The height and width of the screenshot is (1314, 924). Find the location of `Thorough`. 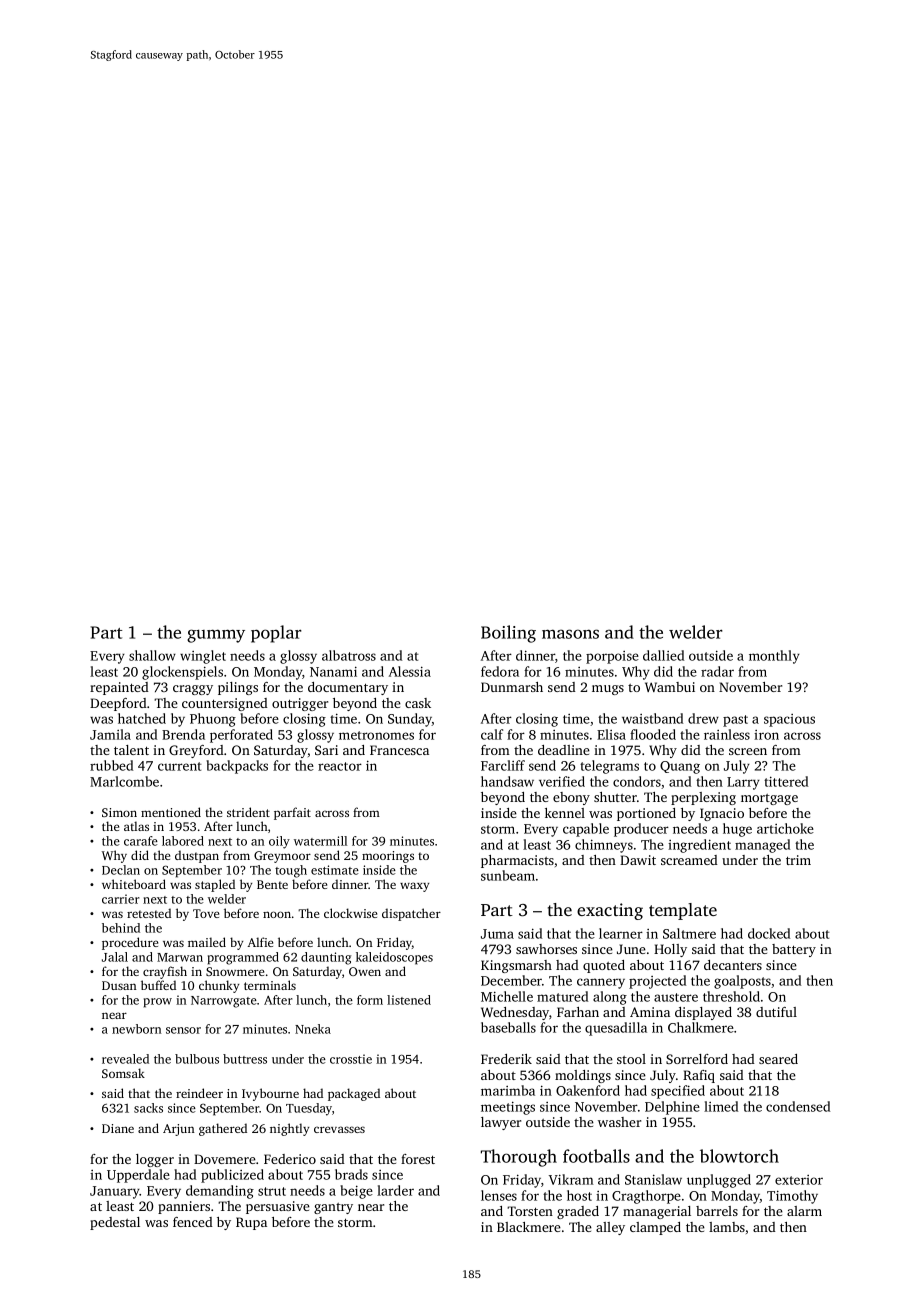

Thorough is located at coordinates (519, 1158).
